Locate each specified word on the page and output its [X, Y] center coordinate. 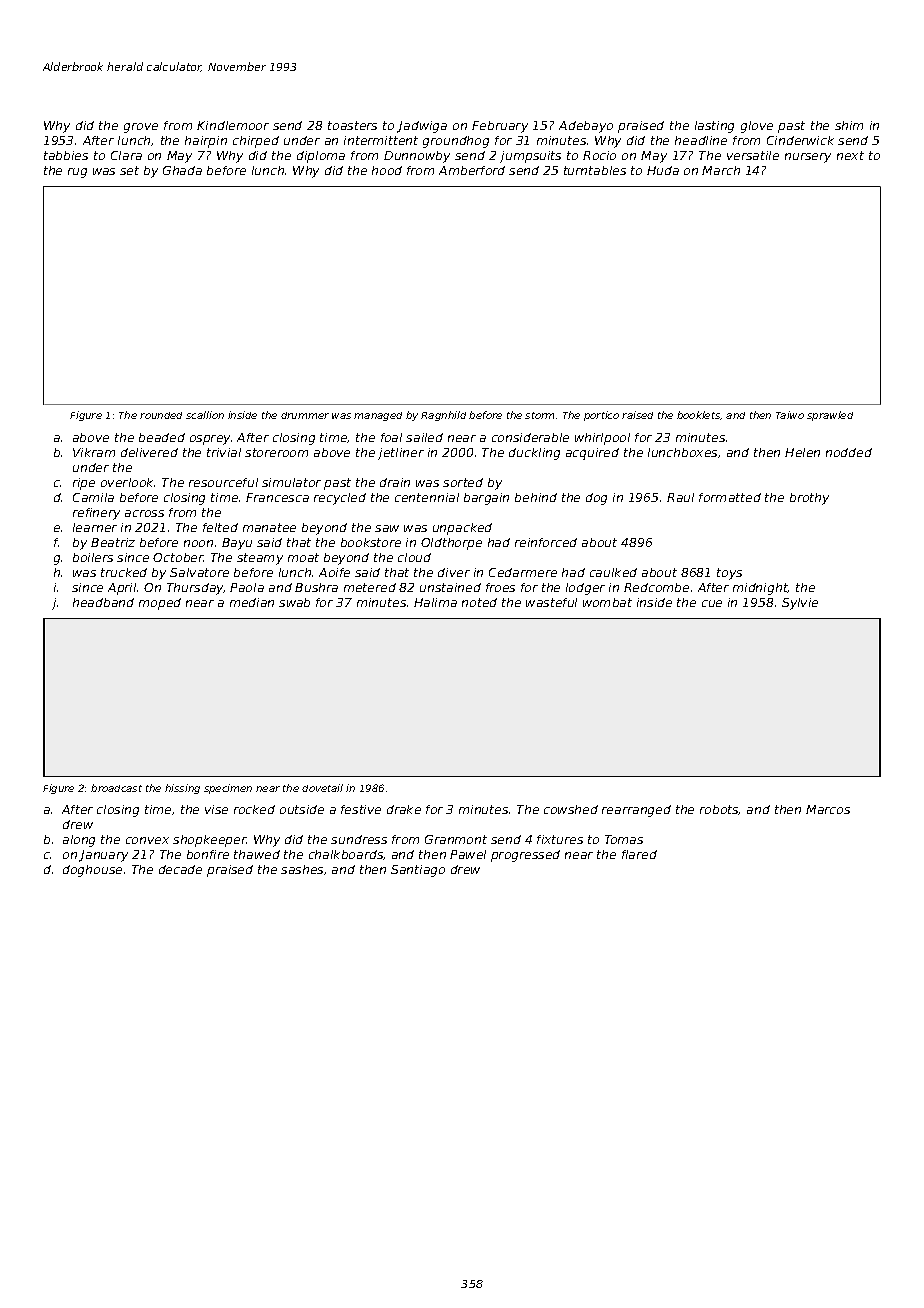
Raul [680, 497]
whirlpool [602, 439]
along [79, 841]
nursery [808, 158]
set [129, 170]
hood [387, 170]
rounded [161, 415]
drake [404, 809]
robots [719, 810]
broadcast [116, 788]
